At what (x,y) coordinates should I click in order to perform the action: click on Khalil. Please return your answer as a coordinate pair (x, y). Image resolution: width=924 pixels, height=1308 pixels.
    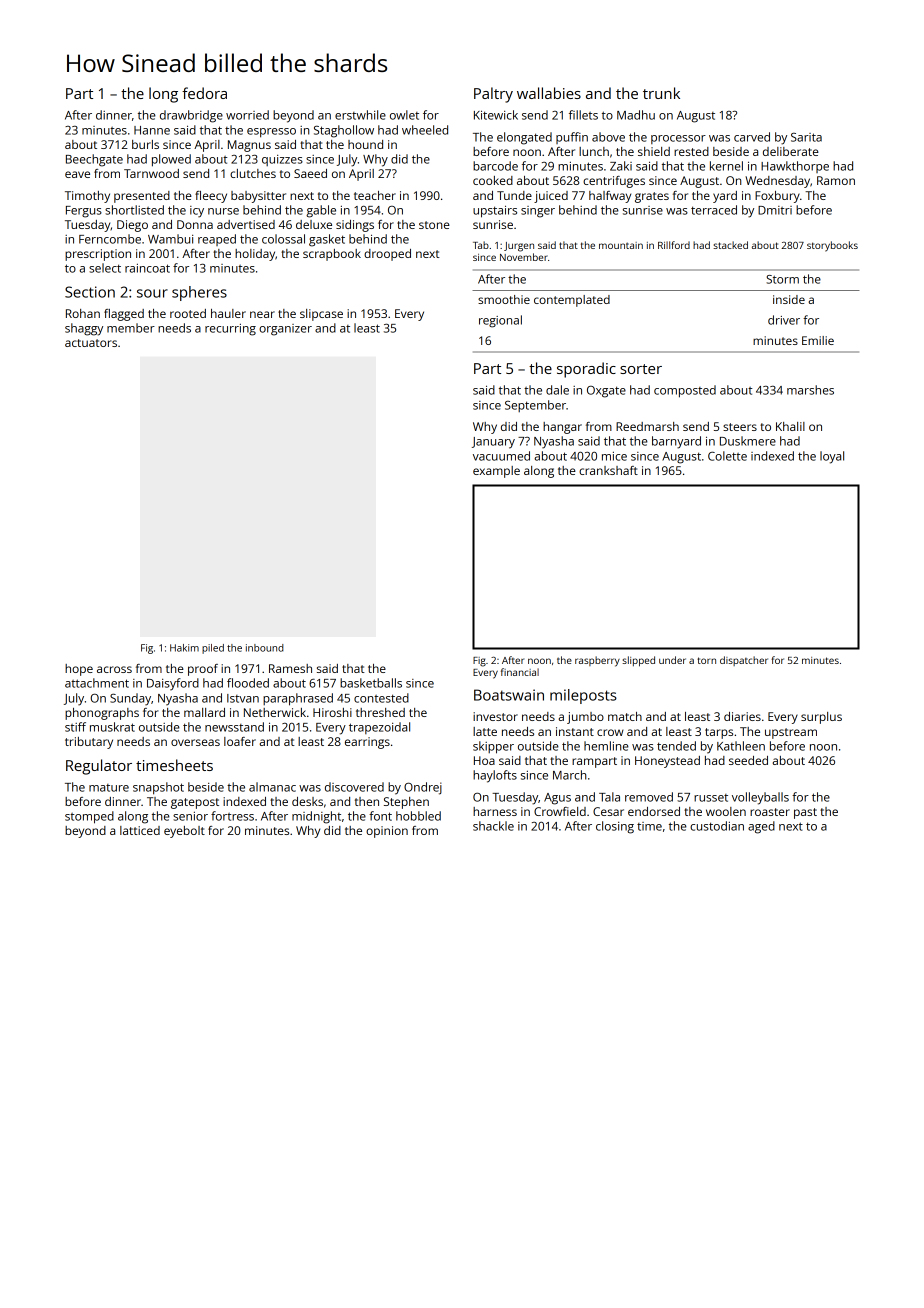
    Looking at the image, I should click on (790, 426).
